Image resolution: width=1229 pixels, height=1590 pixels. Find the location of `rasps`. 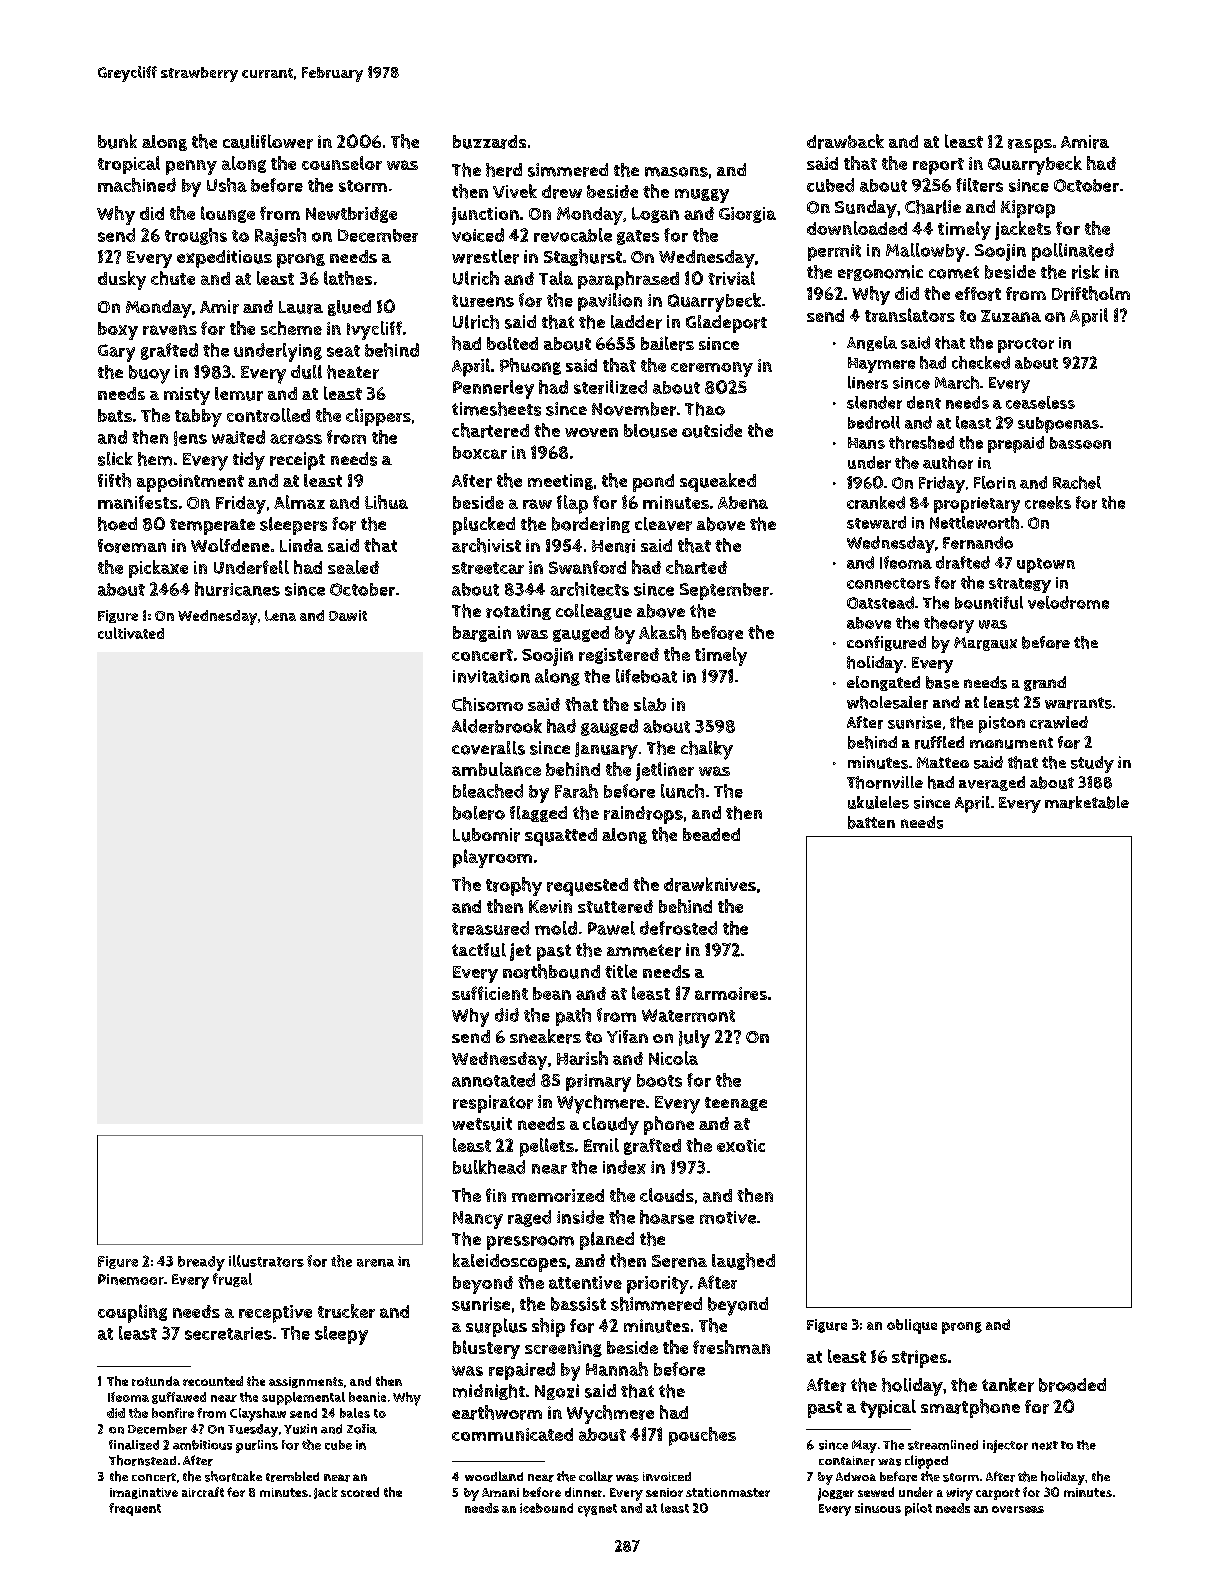

rasps is located at coordinates (1030, 146).
